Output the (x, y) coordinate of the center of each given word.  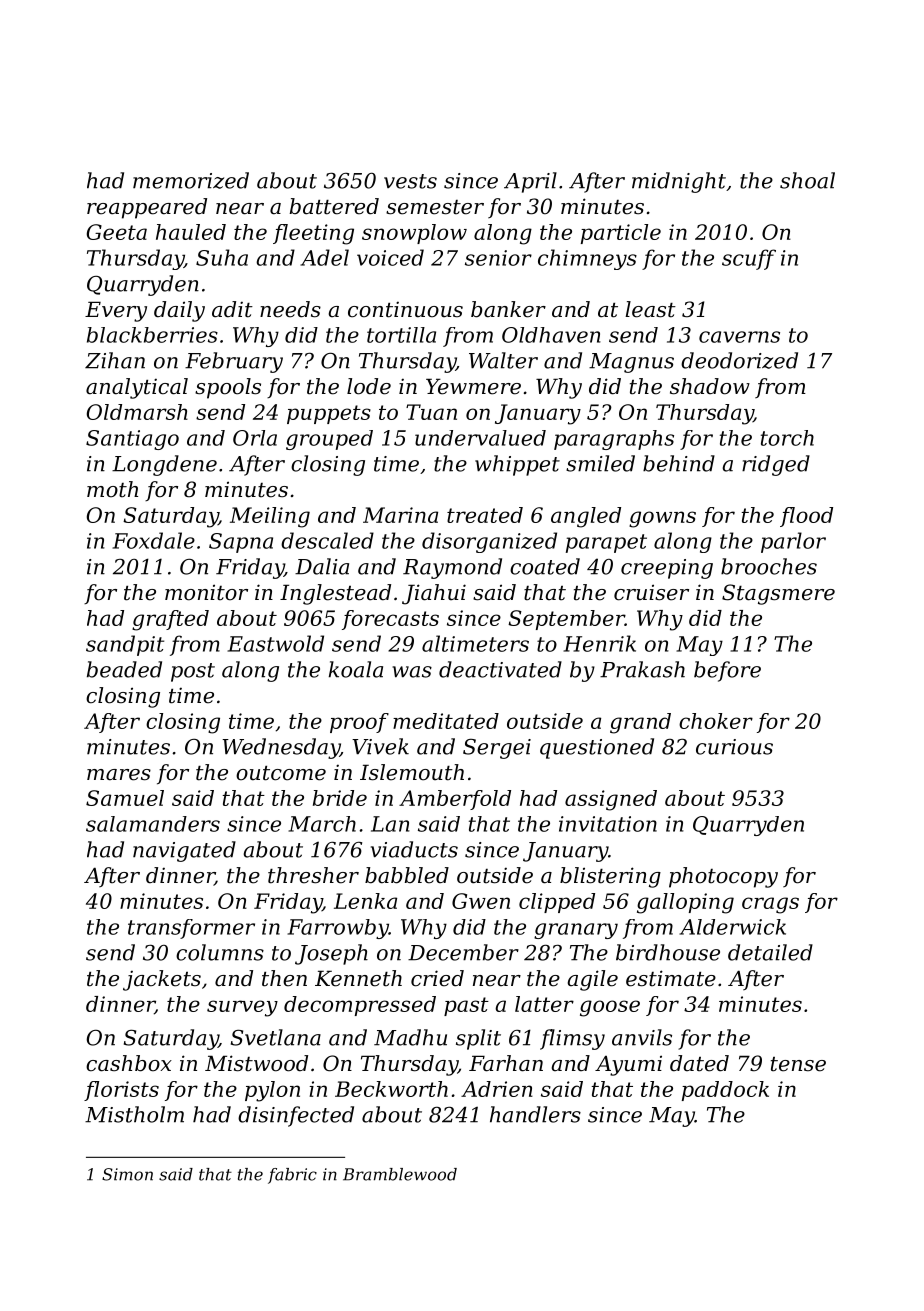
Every (116, 311)
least (650, 309)
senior (498, 258)
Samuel (125, 798)
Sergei (497, 749)
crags (770, 905)
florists (121, 1091)
